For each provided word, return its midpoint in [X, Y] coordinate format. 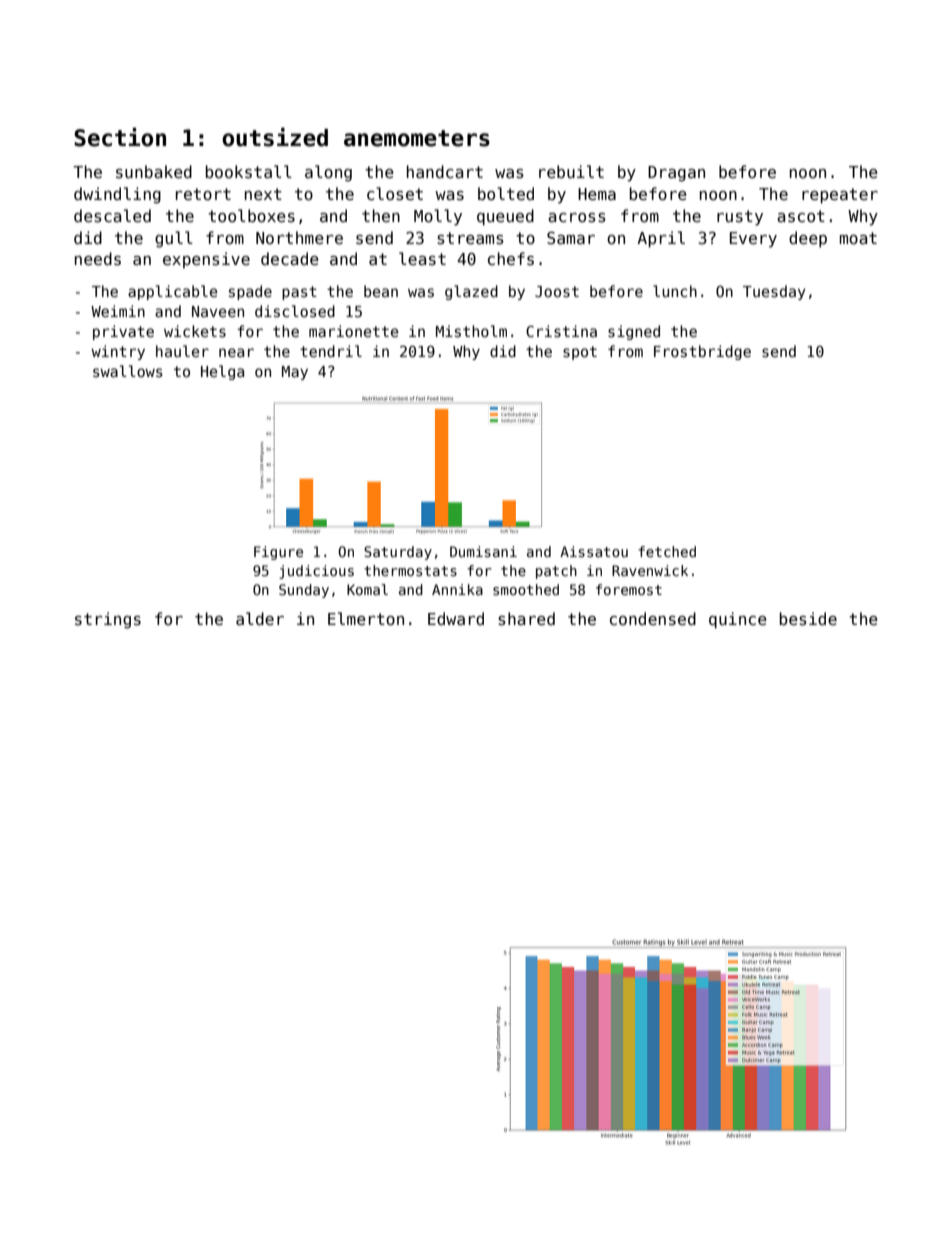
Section [120, 137]
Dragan [676, 174]
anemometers [417, 138]
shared [526, 619]
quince [738, 620]
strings [108, 620]
